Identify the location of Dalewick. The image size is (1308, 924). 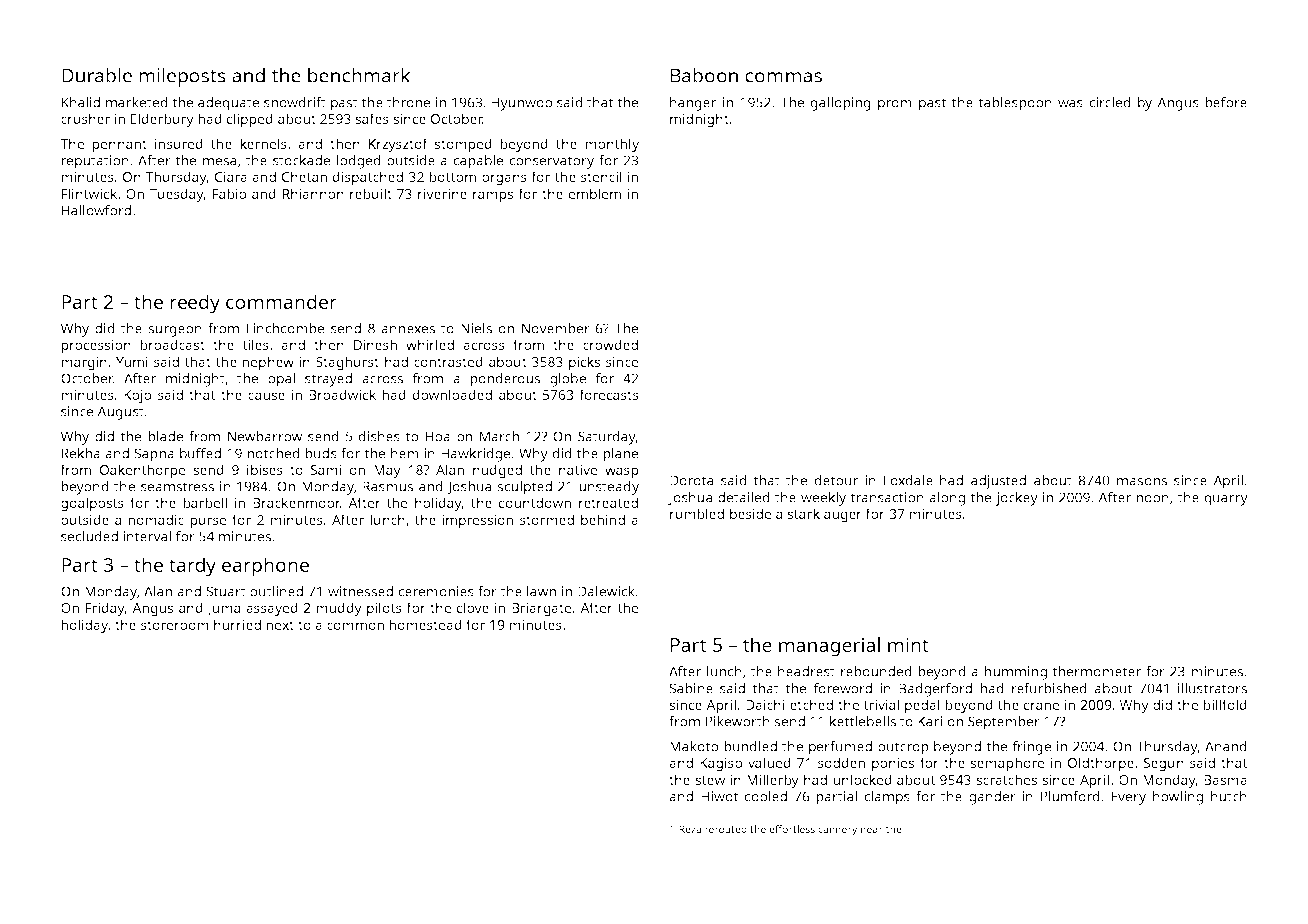
(606, 591).
